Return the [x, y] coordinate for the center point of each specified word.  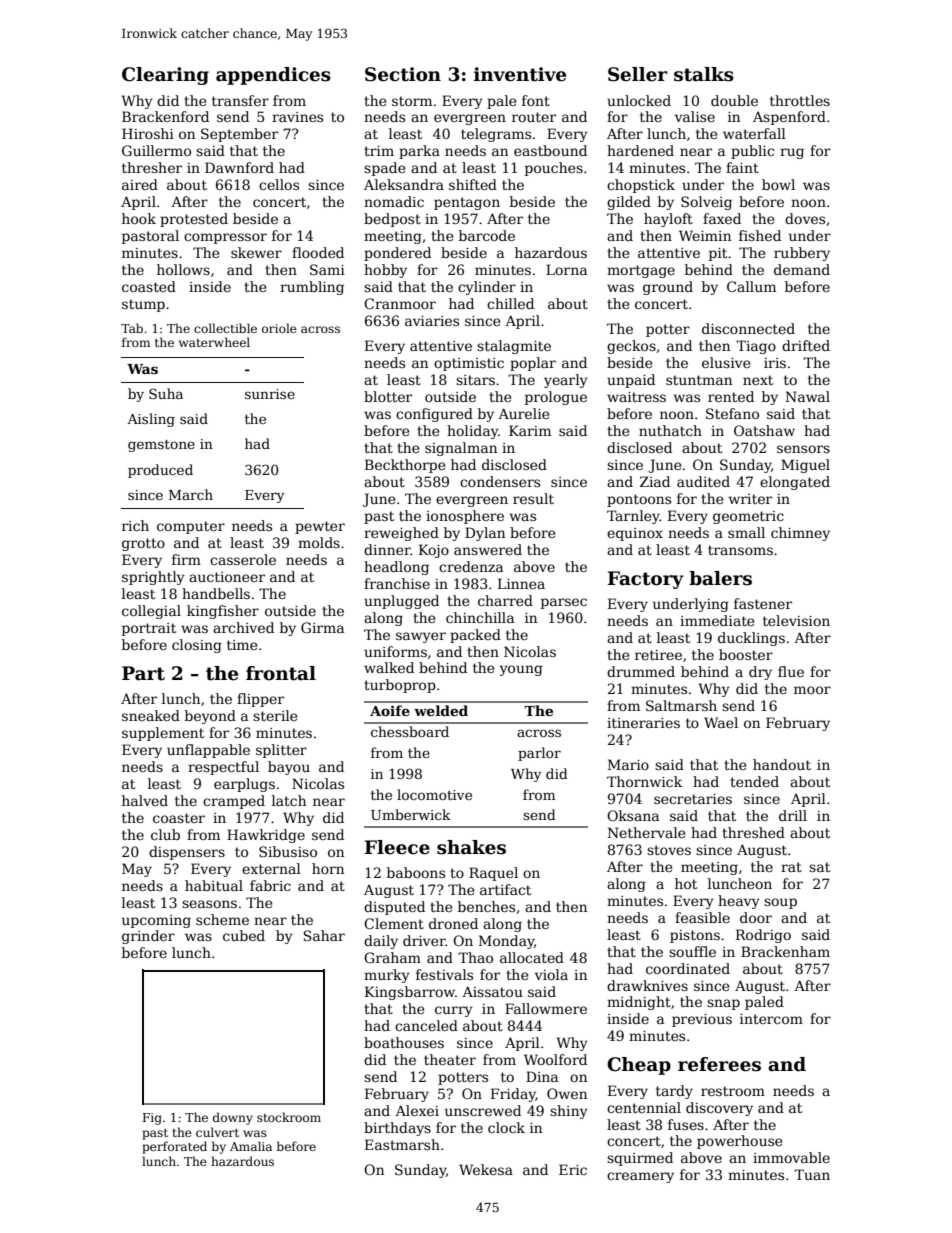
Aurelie [524, 413]
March [191, 494]
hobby [385, 271]
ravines [297, 117]
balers [720, 578]
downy [233, 1118]
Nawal [808, 396]
